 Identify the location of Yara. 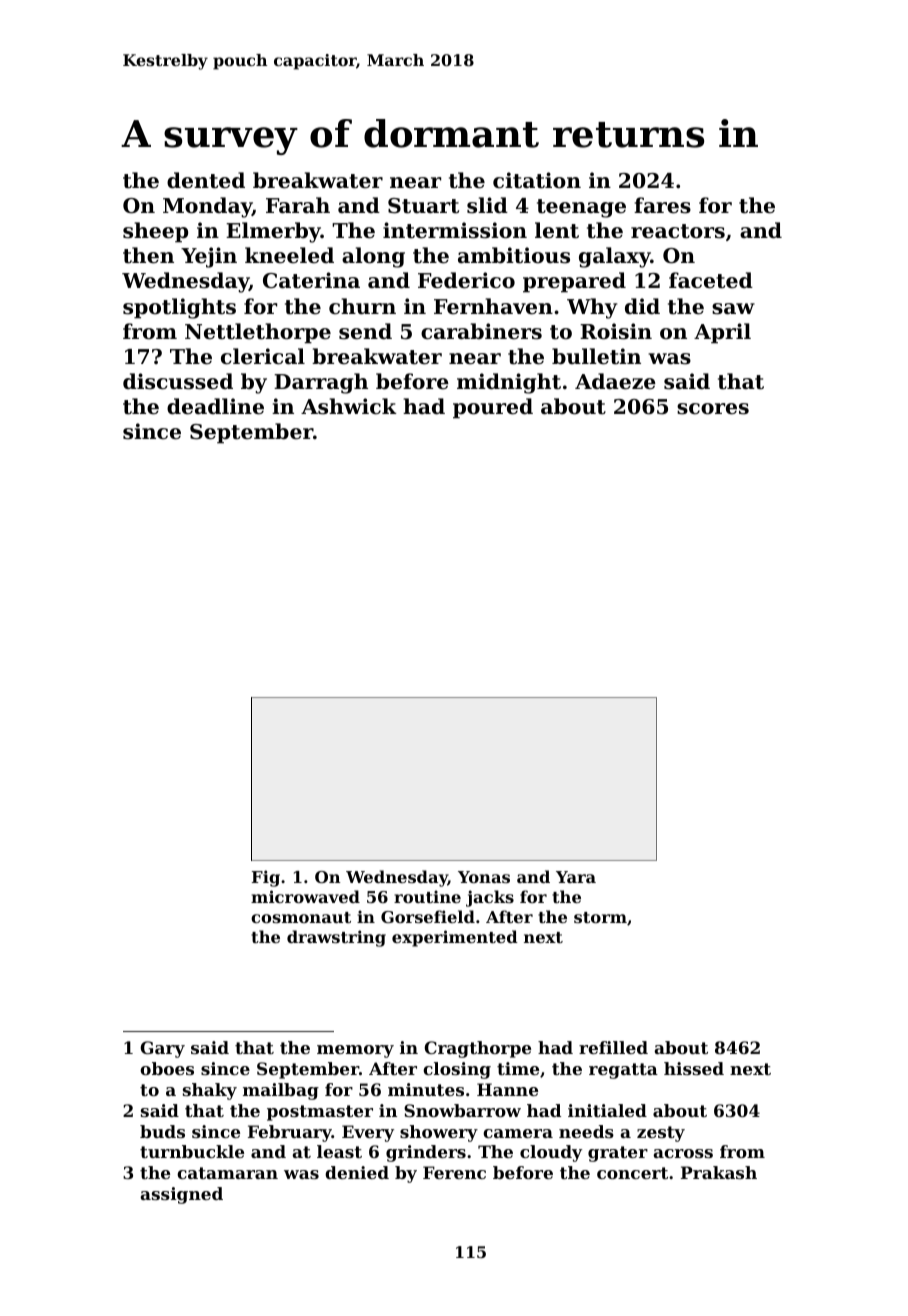
(576, 877).
